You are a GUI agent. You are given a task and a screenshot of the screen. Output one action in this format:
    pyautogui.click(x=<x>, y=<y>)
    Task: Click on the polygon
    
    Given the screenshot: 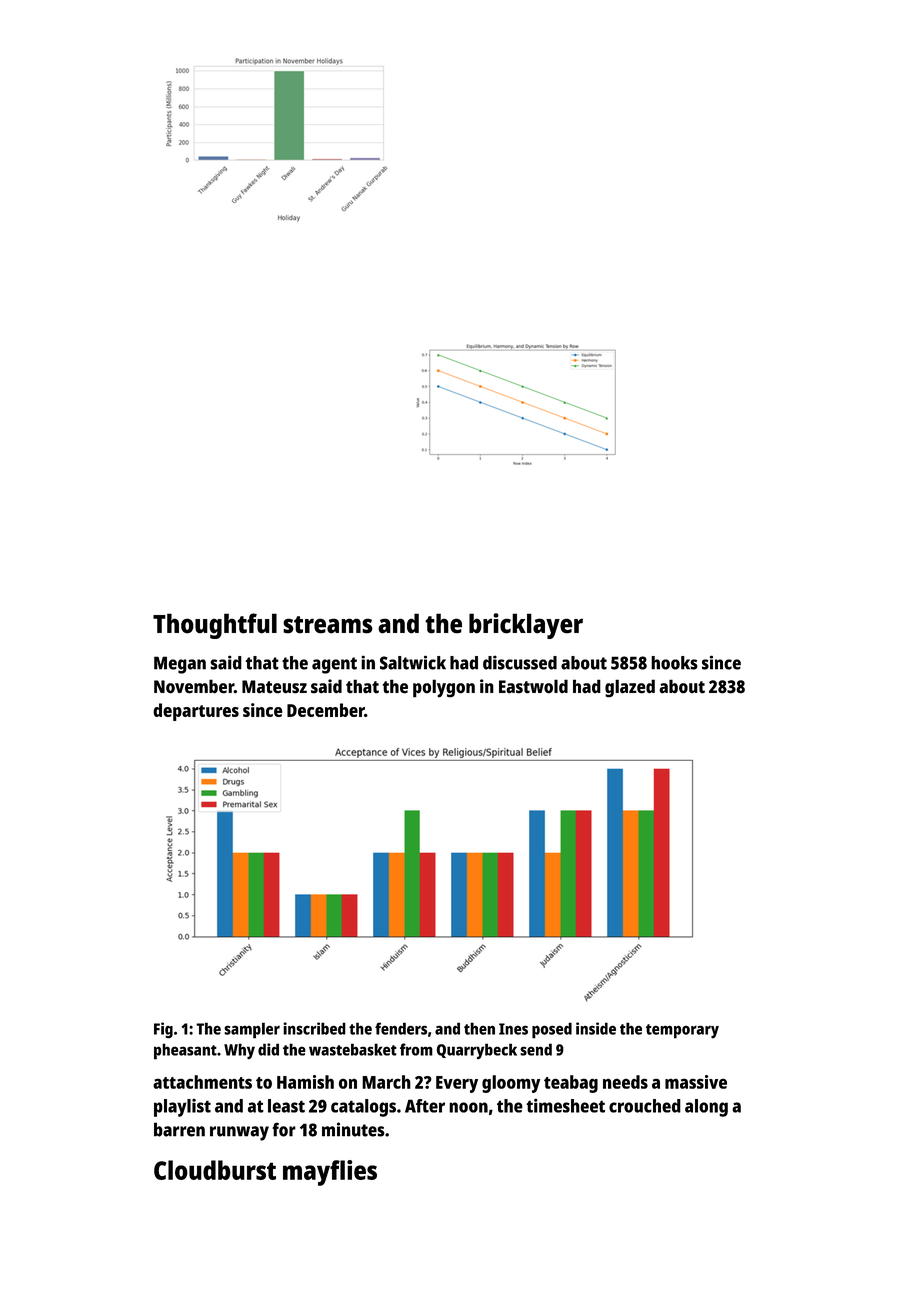 What is the action you would take?
    pyautogui.click(x=444, y=688)
